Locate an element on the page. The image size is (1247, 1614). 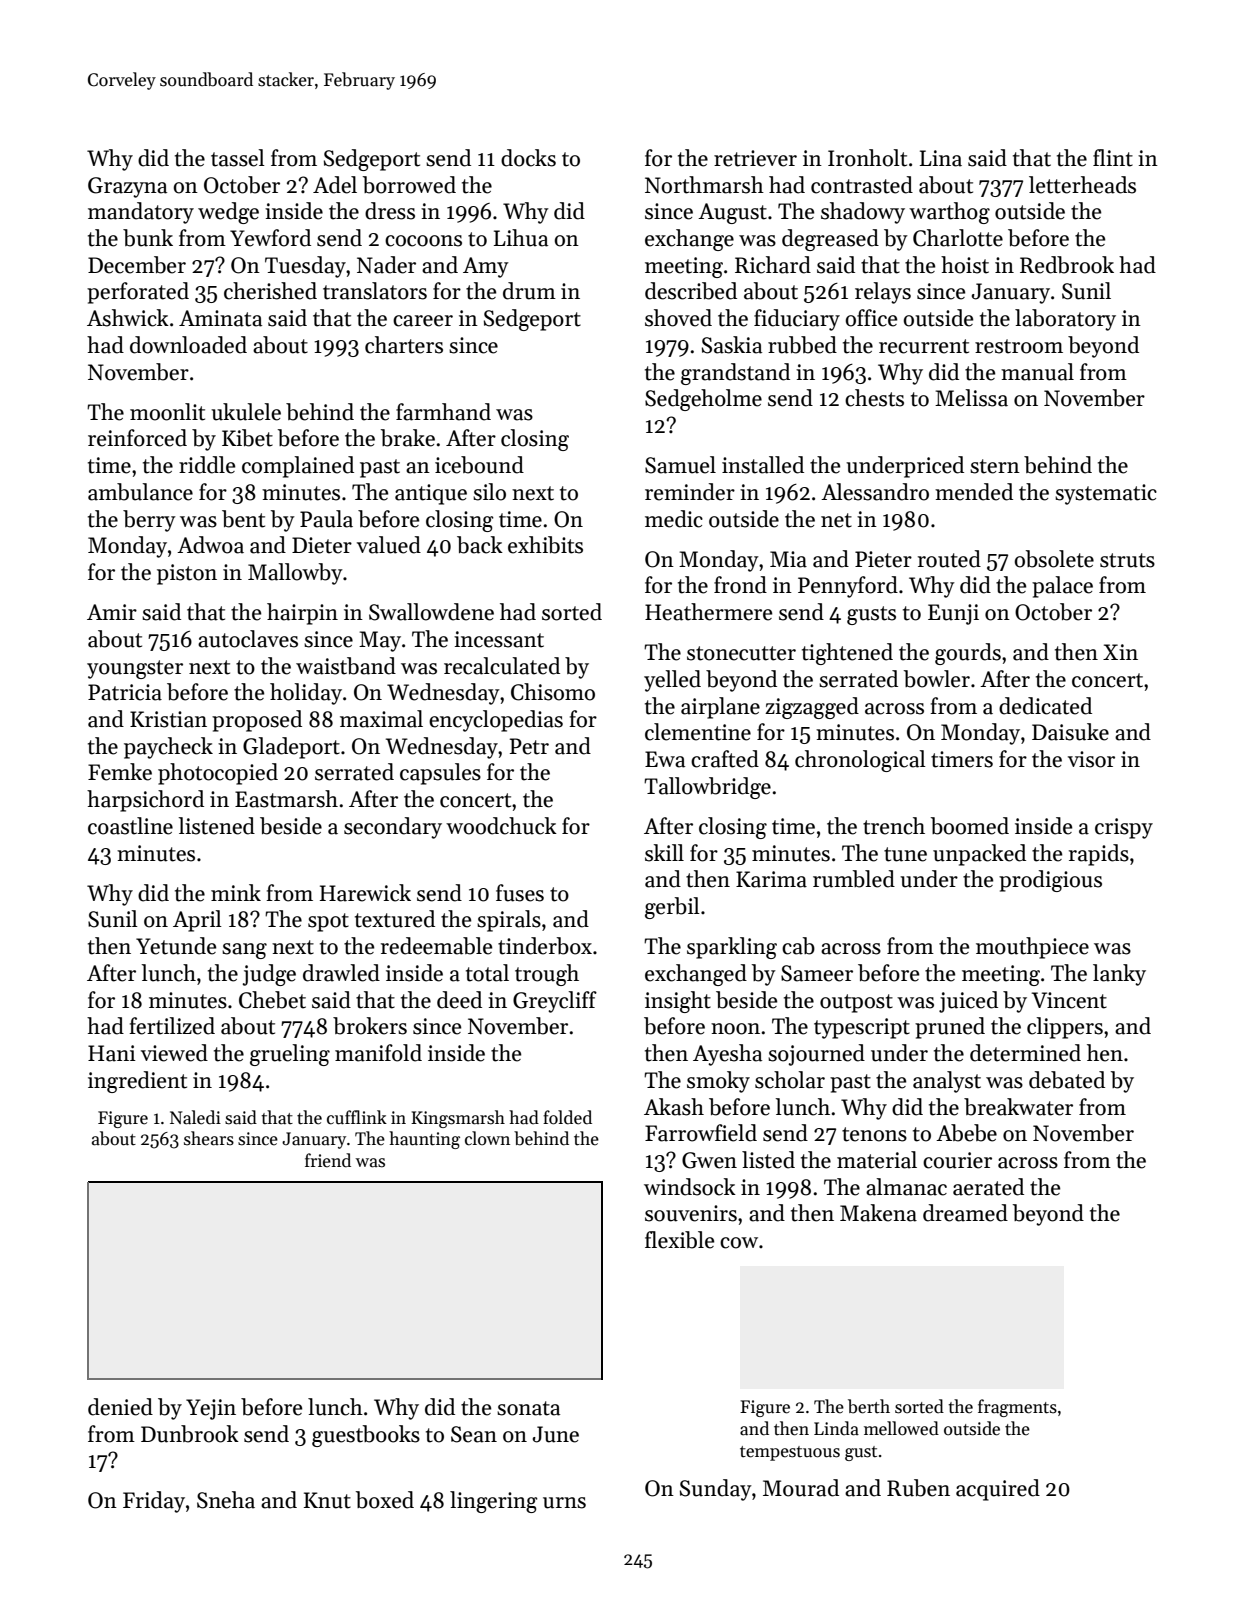
Amy is located at coordinates (486, 267).
